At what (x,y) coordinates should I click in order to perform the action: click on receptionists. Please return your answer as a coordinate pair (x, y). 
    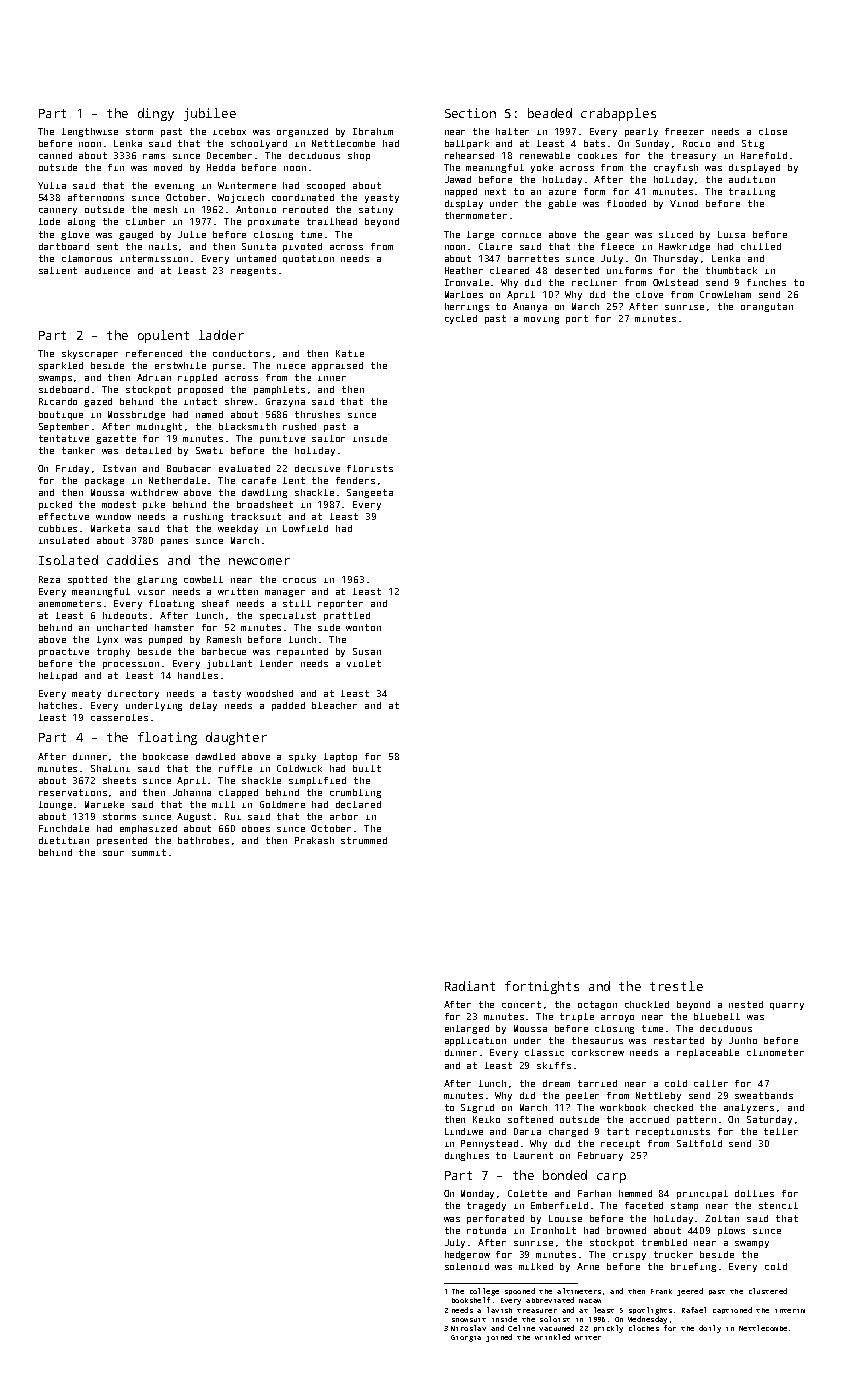
    Looking at the image, I should click on (673, 1132).
